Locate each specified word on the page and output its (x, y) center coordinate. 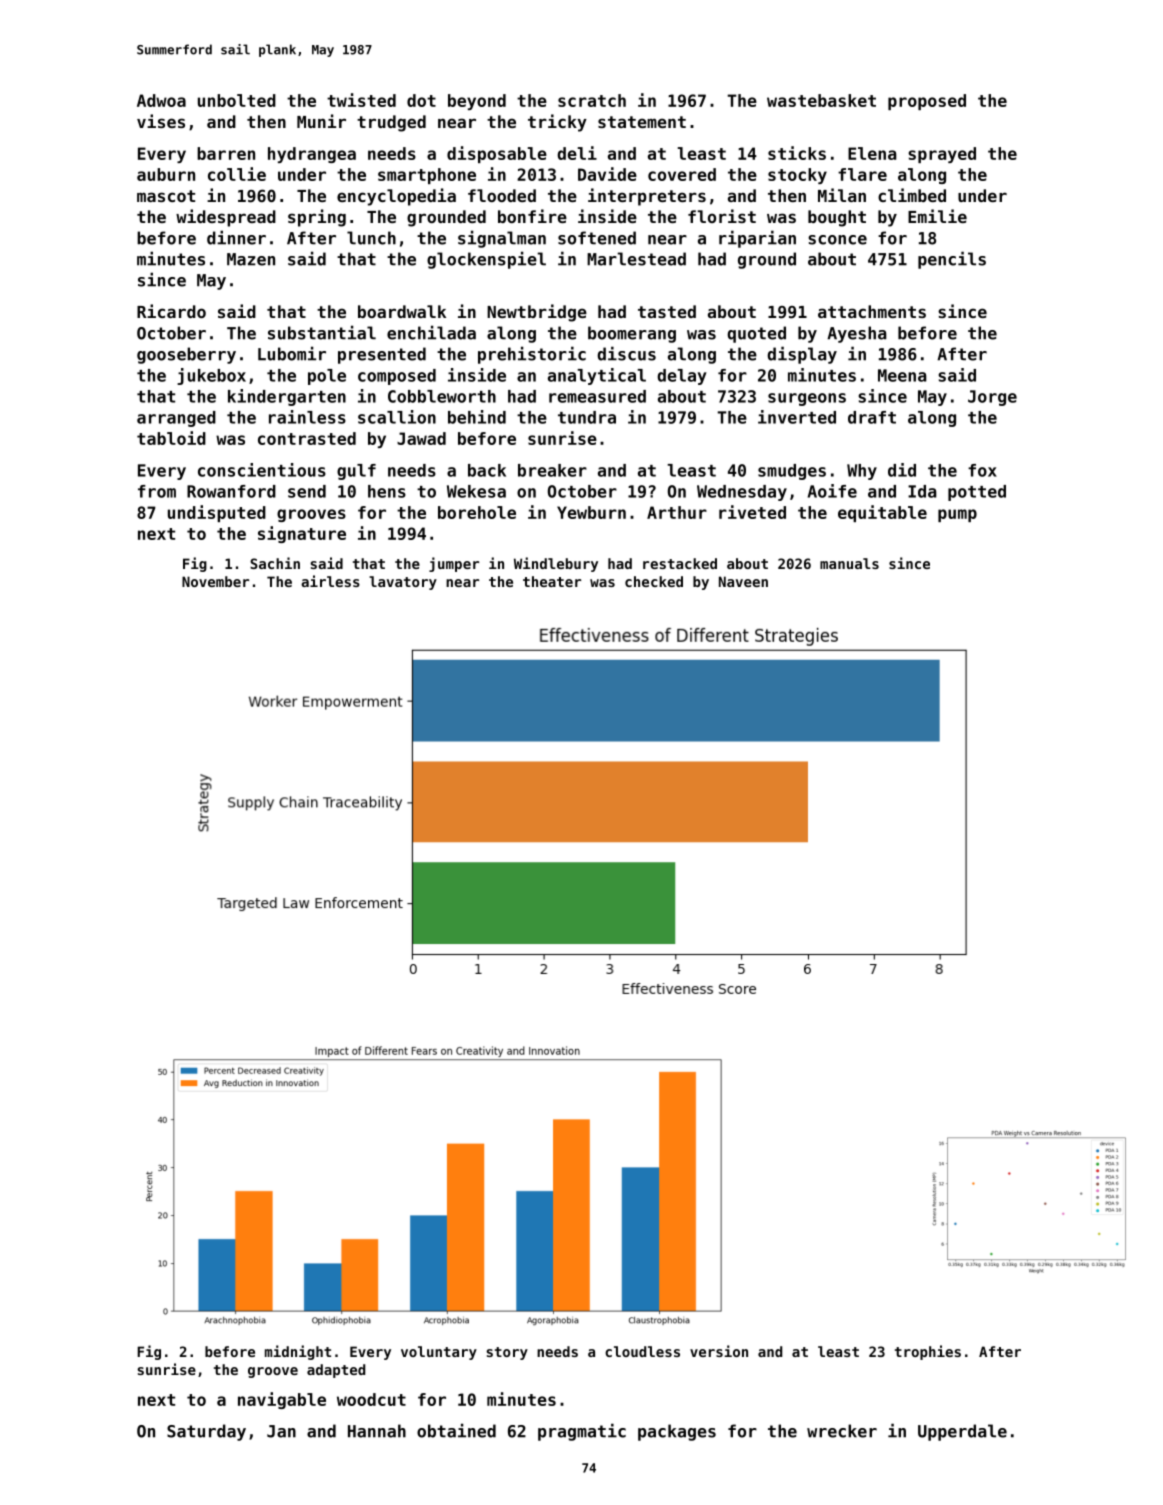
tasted (667, 311)
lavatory (403, 583)
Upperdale (962, 1432)
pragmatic (582, 1432)
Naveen (743, 581)
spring (317, 218)
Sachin (275, 563)
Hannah (377, 1431)
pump (957, 515)
